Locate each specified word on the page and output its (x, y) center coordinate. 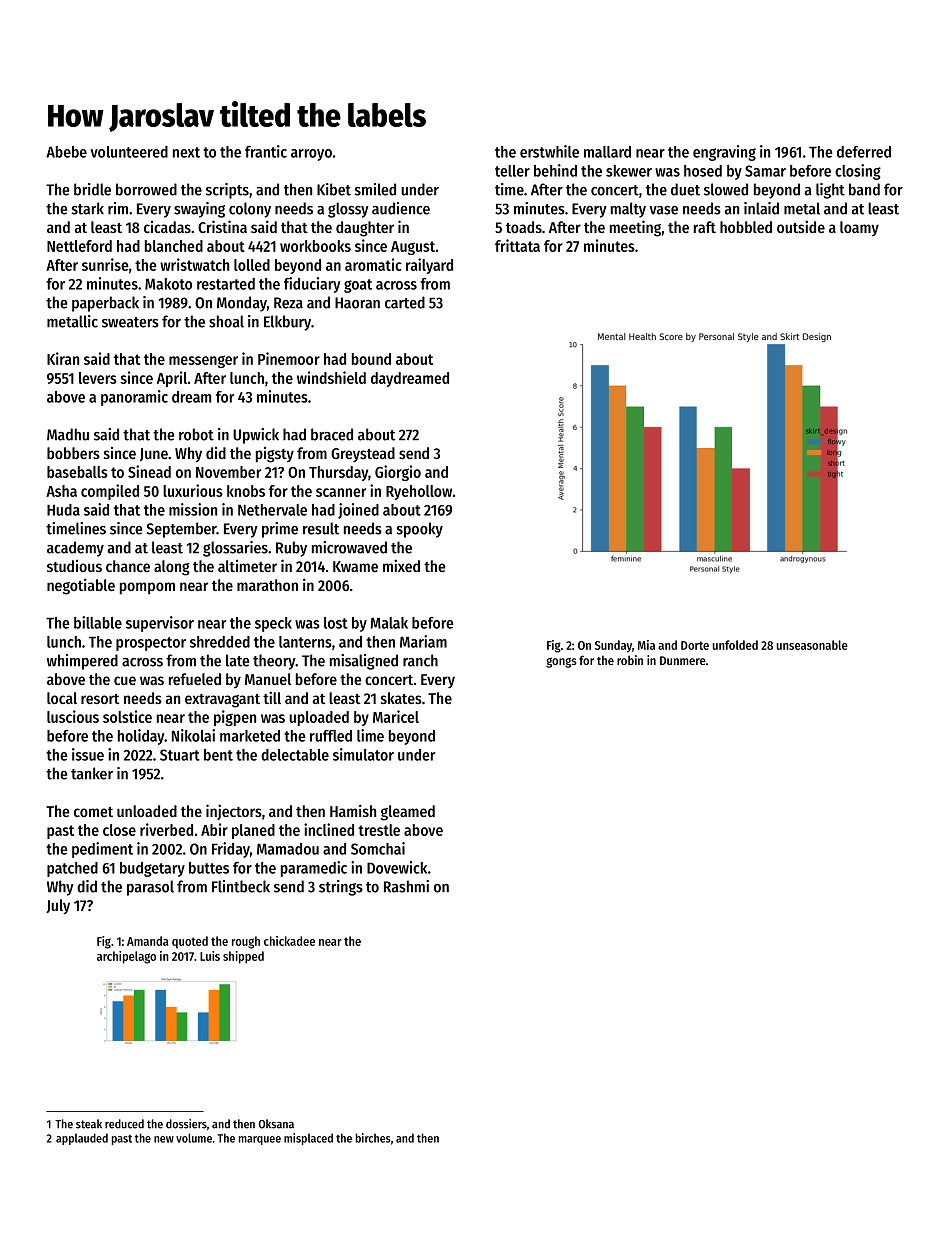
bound (371, 359)
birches (373, 1138)
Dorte (695, 645)
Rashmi (406, 886)
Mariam (423, 641)
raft (705, 227)
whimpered (82, 662)
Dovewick (397, 867)
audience (401, 208)
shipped (243, 957)
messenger (203, 361)
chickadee (289, 941)
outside (801, 226)
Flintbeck (241, 886)
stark (87, 208)
